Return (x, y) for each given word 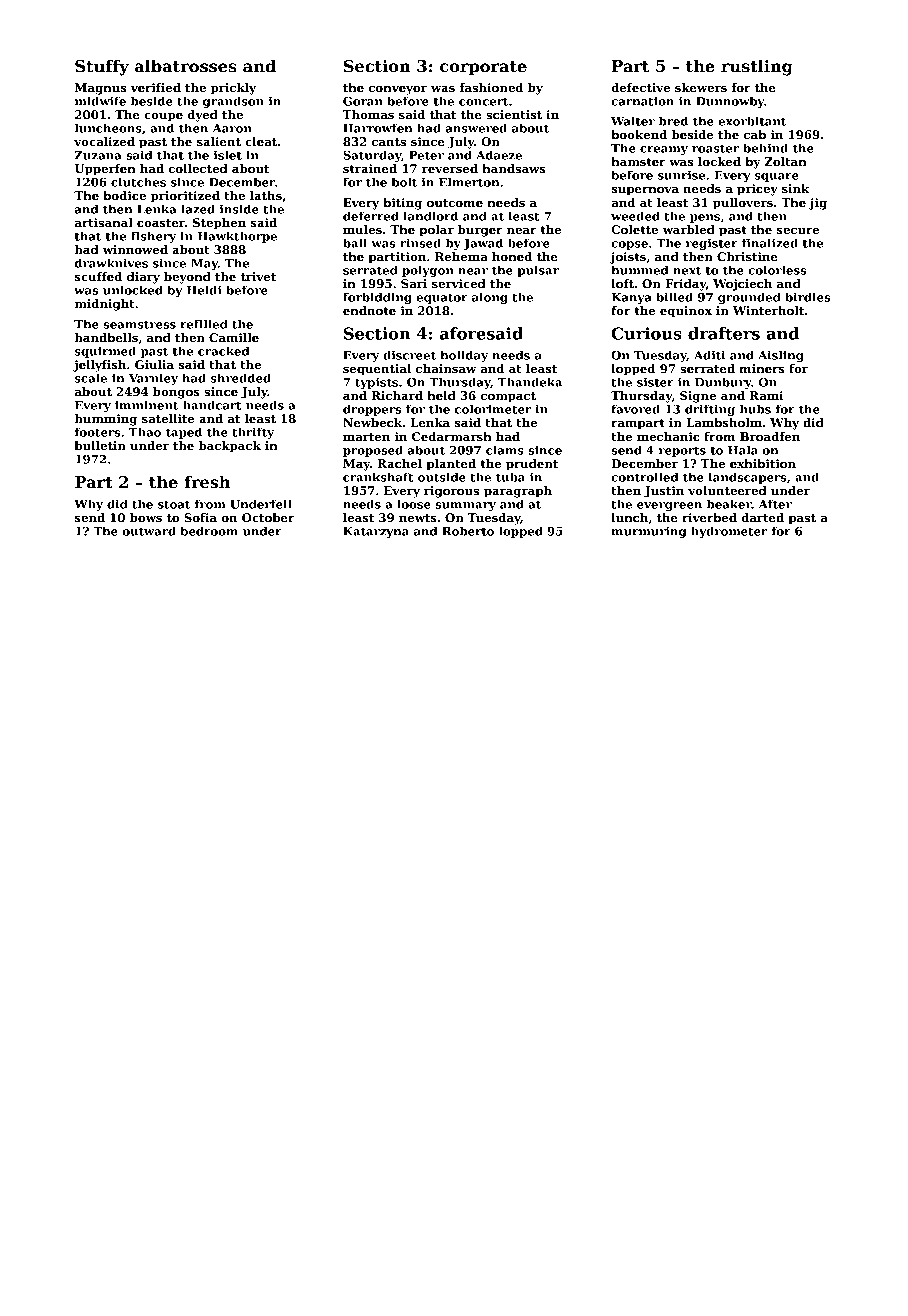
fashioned (491, 87)
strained (370, 168)
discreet (409, 355)
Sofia (200, 517)
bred (673, 121)
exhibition (763, 463)
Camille (234, 337)
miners (762, 368)
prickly (233, 89)
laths (266, 195)
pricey (757, 190)
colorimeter (493, 409)
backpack (230, 447)
